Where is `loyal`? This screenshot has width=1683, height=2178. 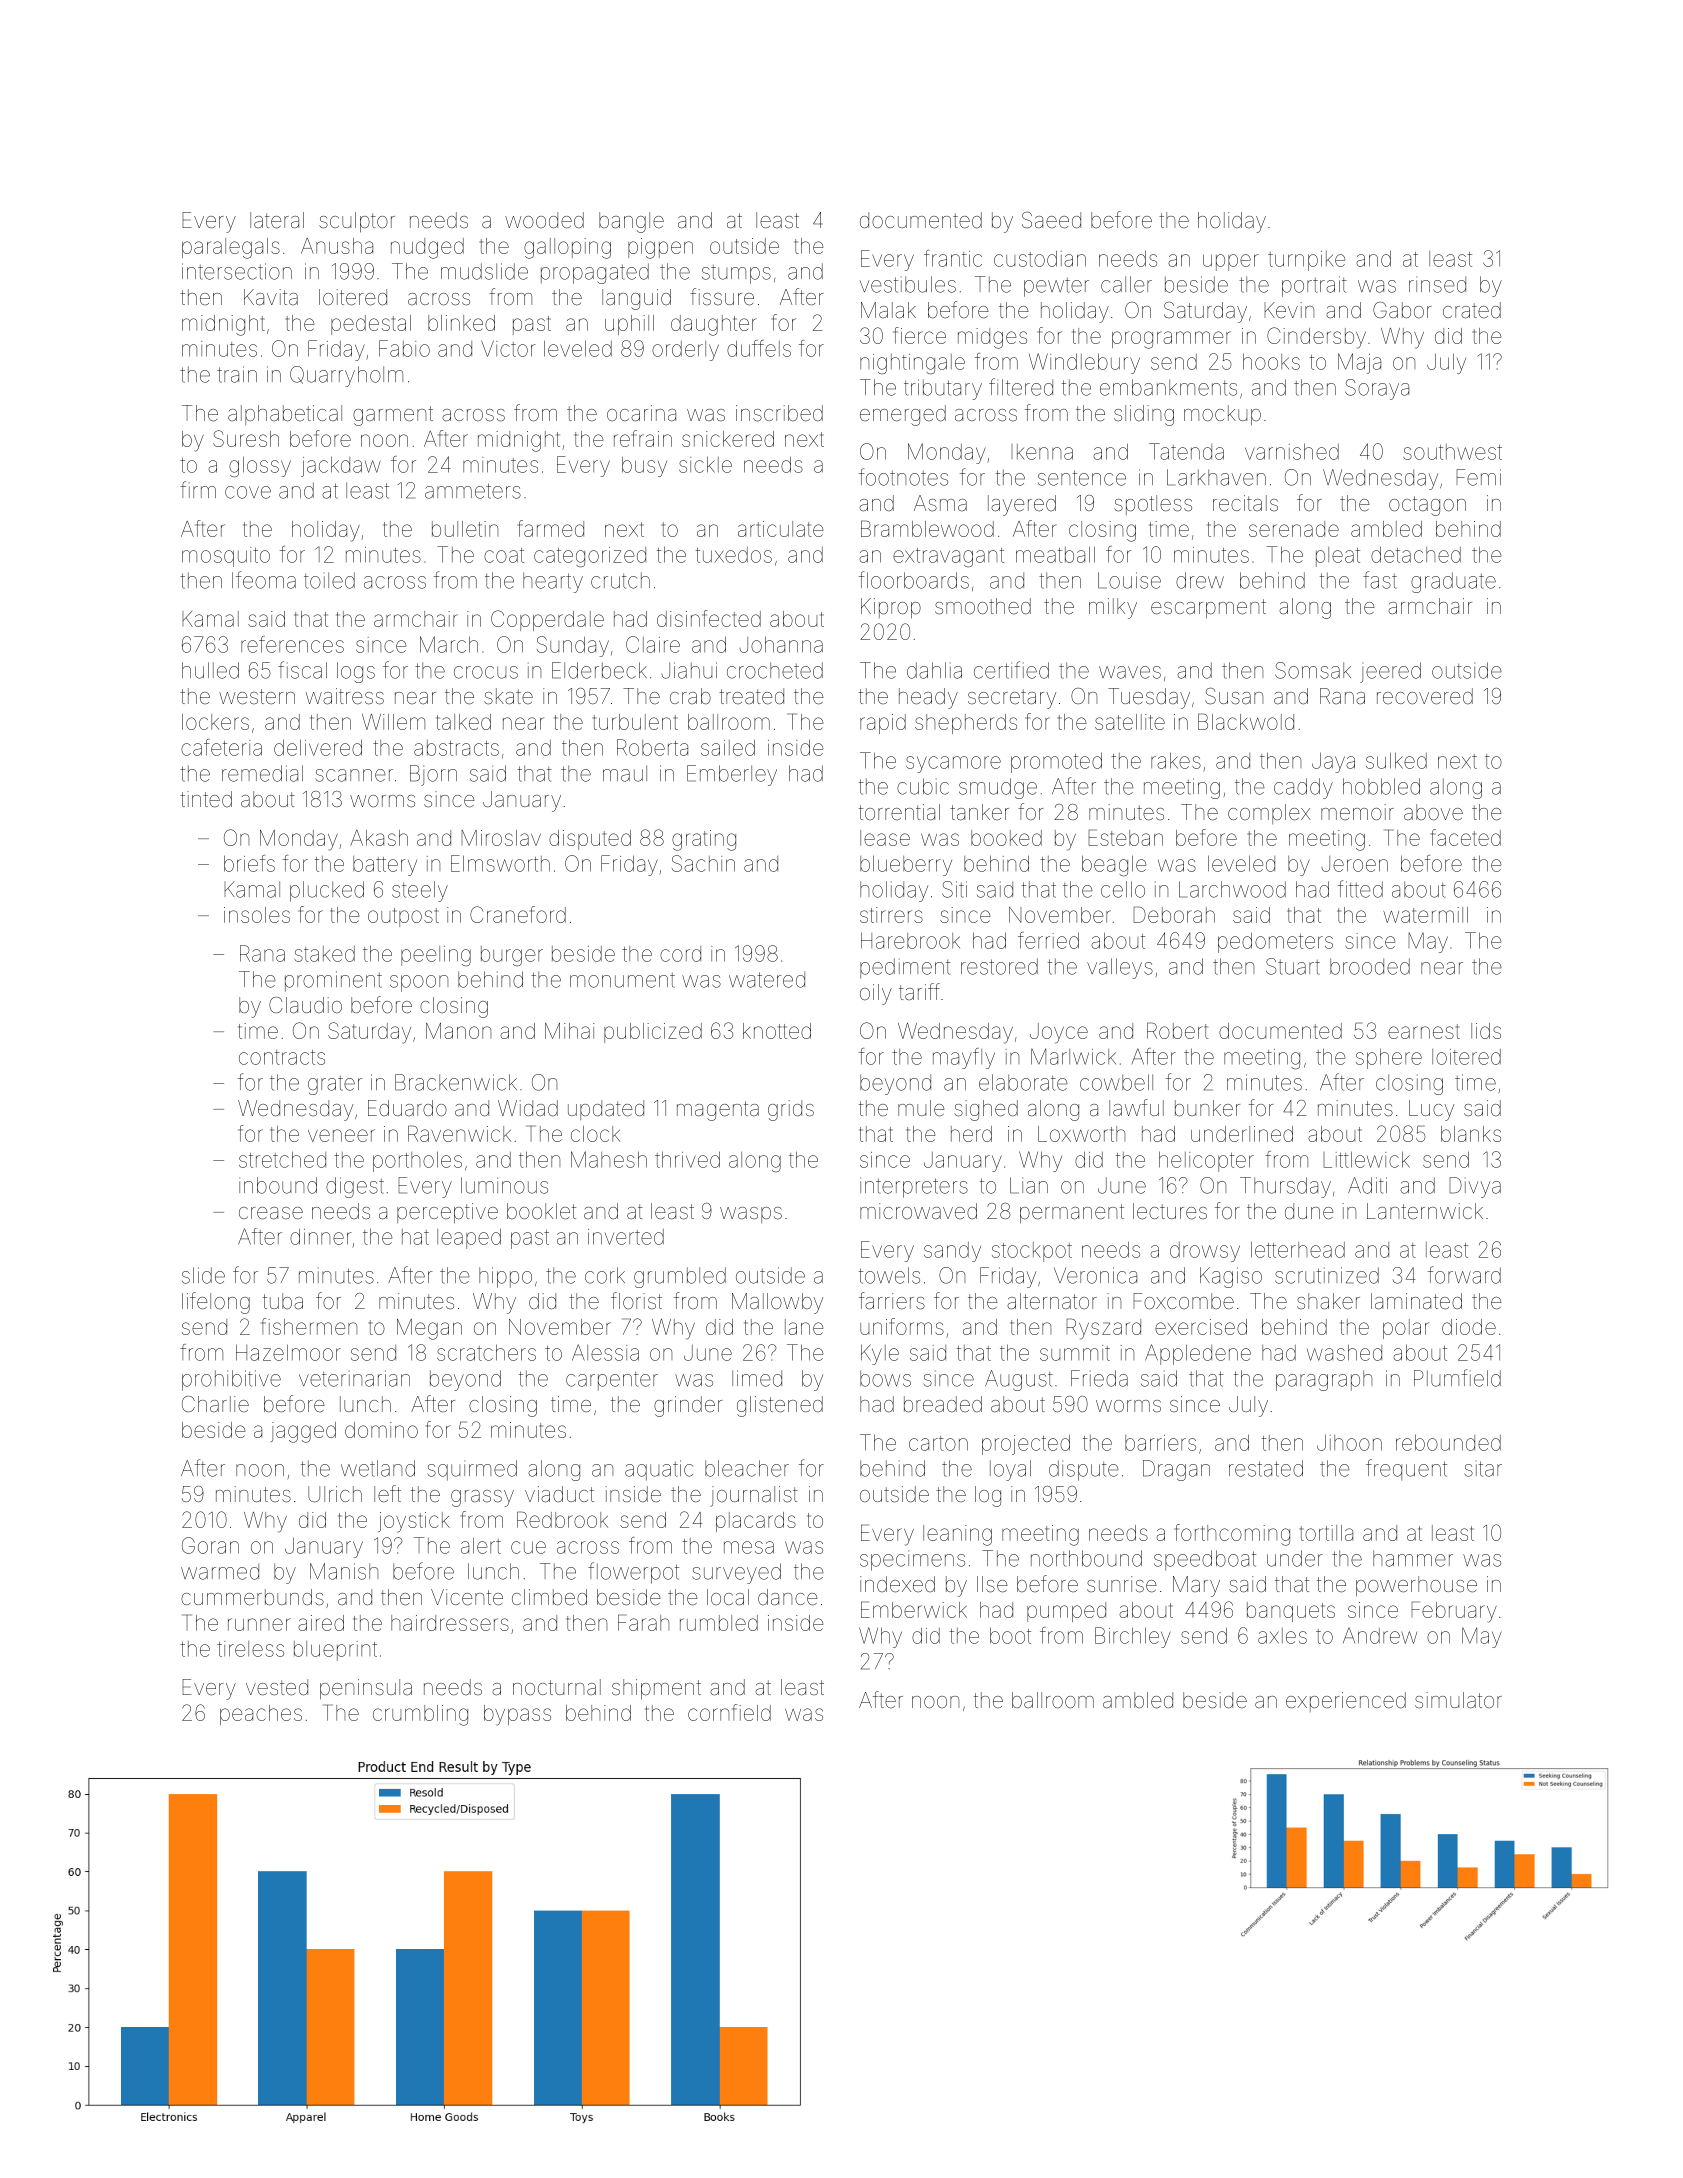 loyal is located at coordinates (1010, 1470).
